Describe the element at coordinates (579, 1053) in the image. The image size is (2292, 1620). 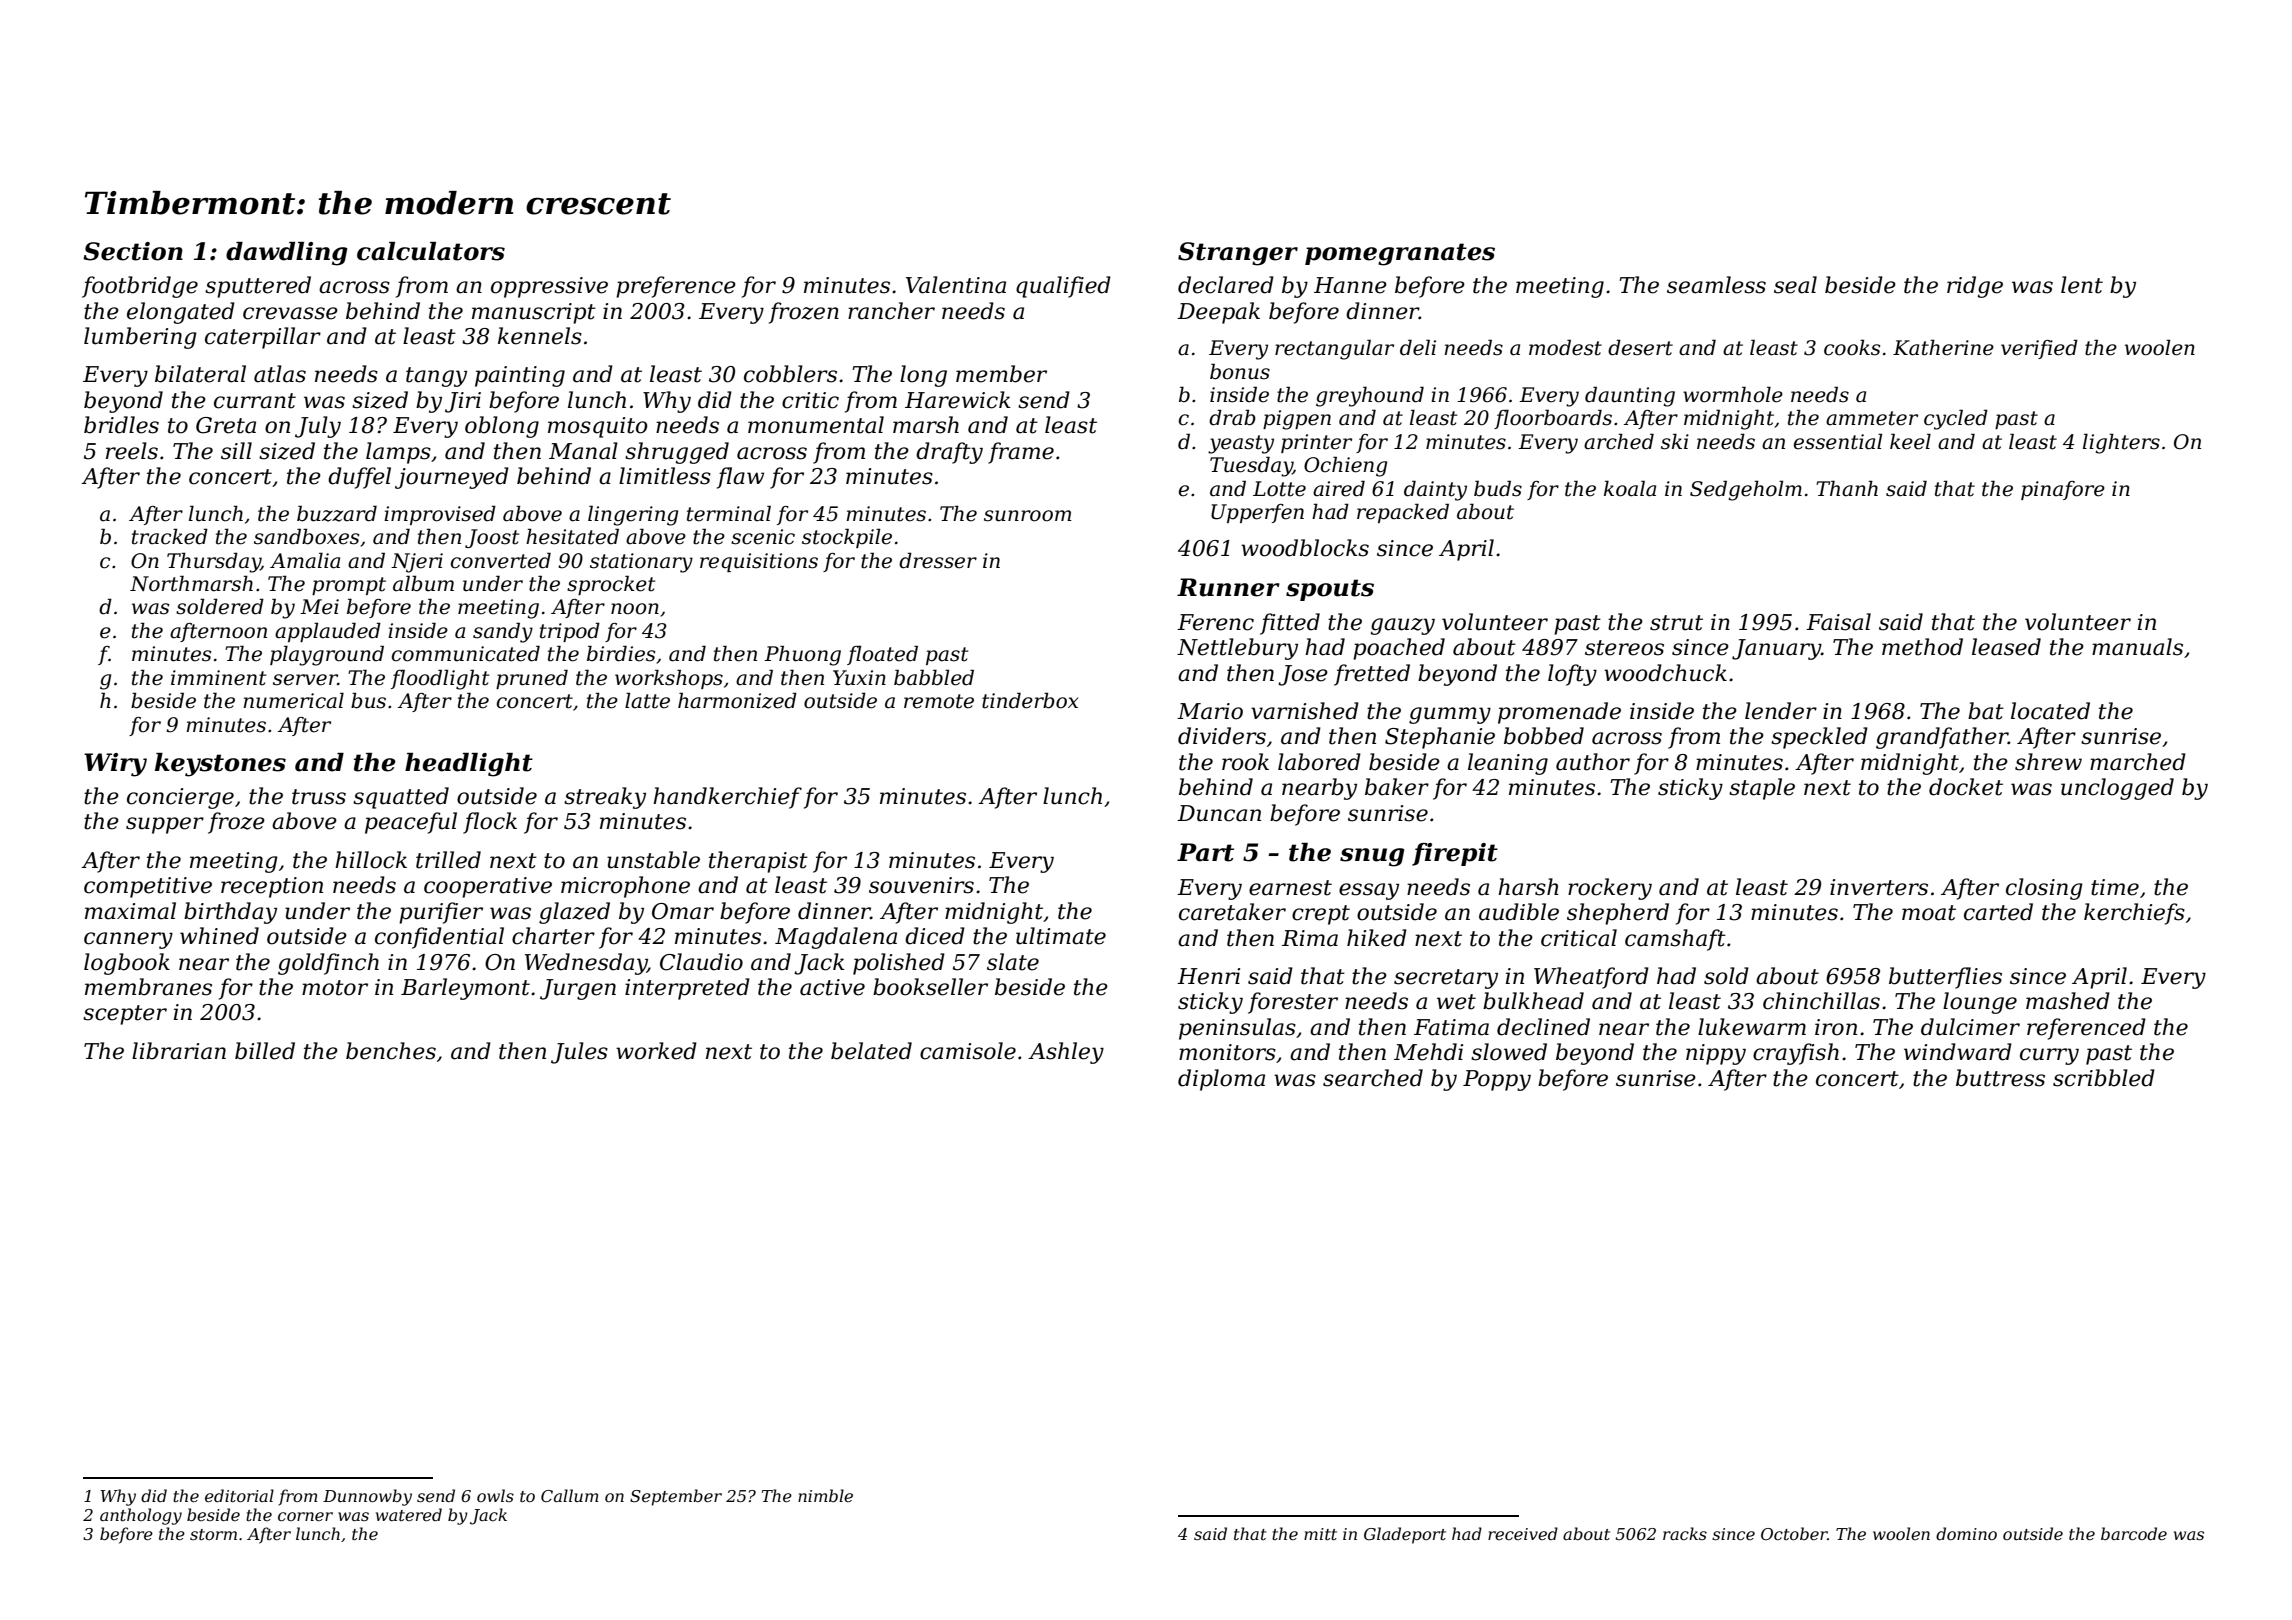
I see `Jules` at that location.
